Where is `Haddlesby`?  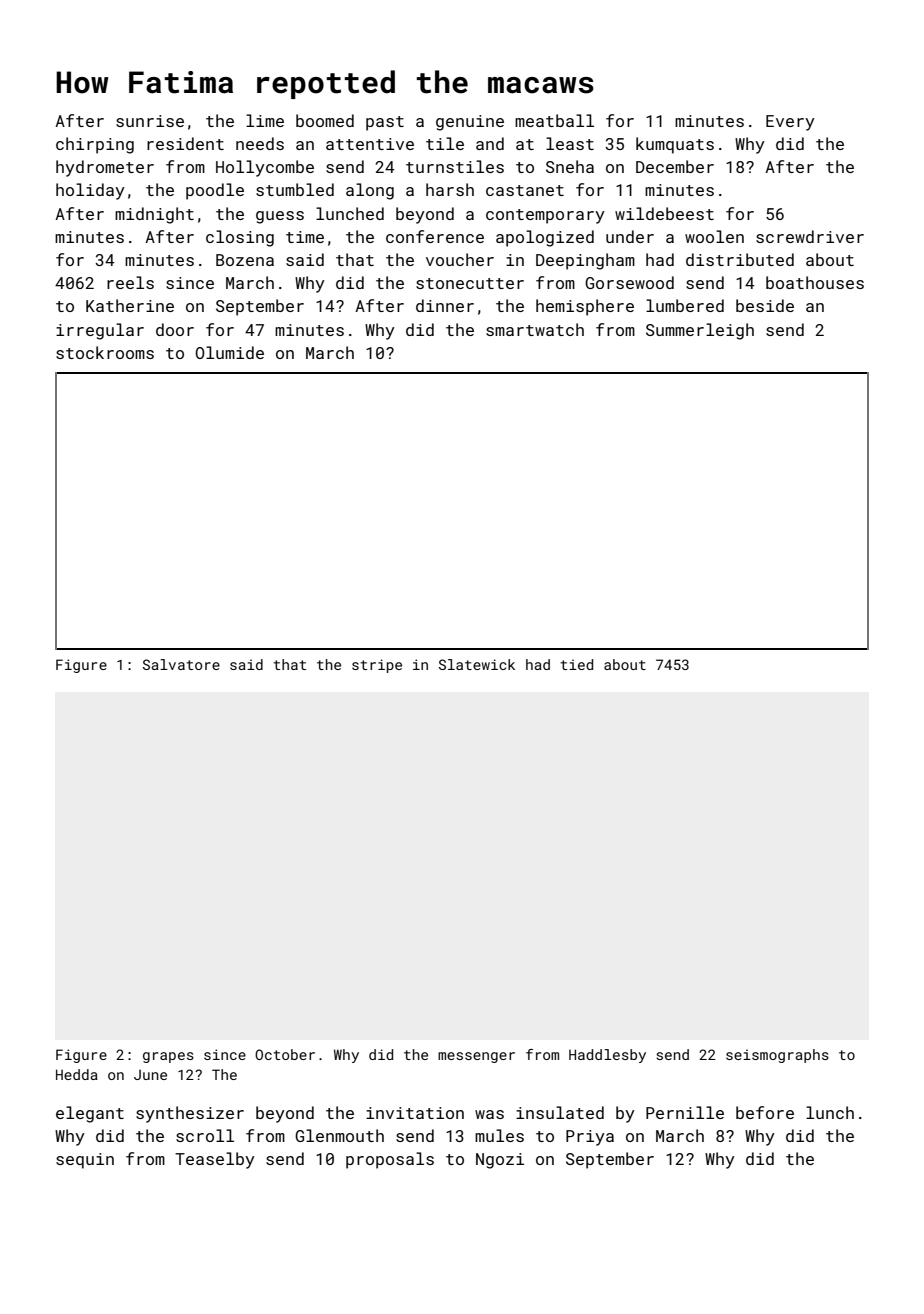 Haddlesby is located at coordinates (607, 1056).
